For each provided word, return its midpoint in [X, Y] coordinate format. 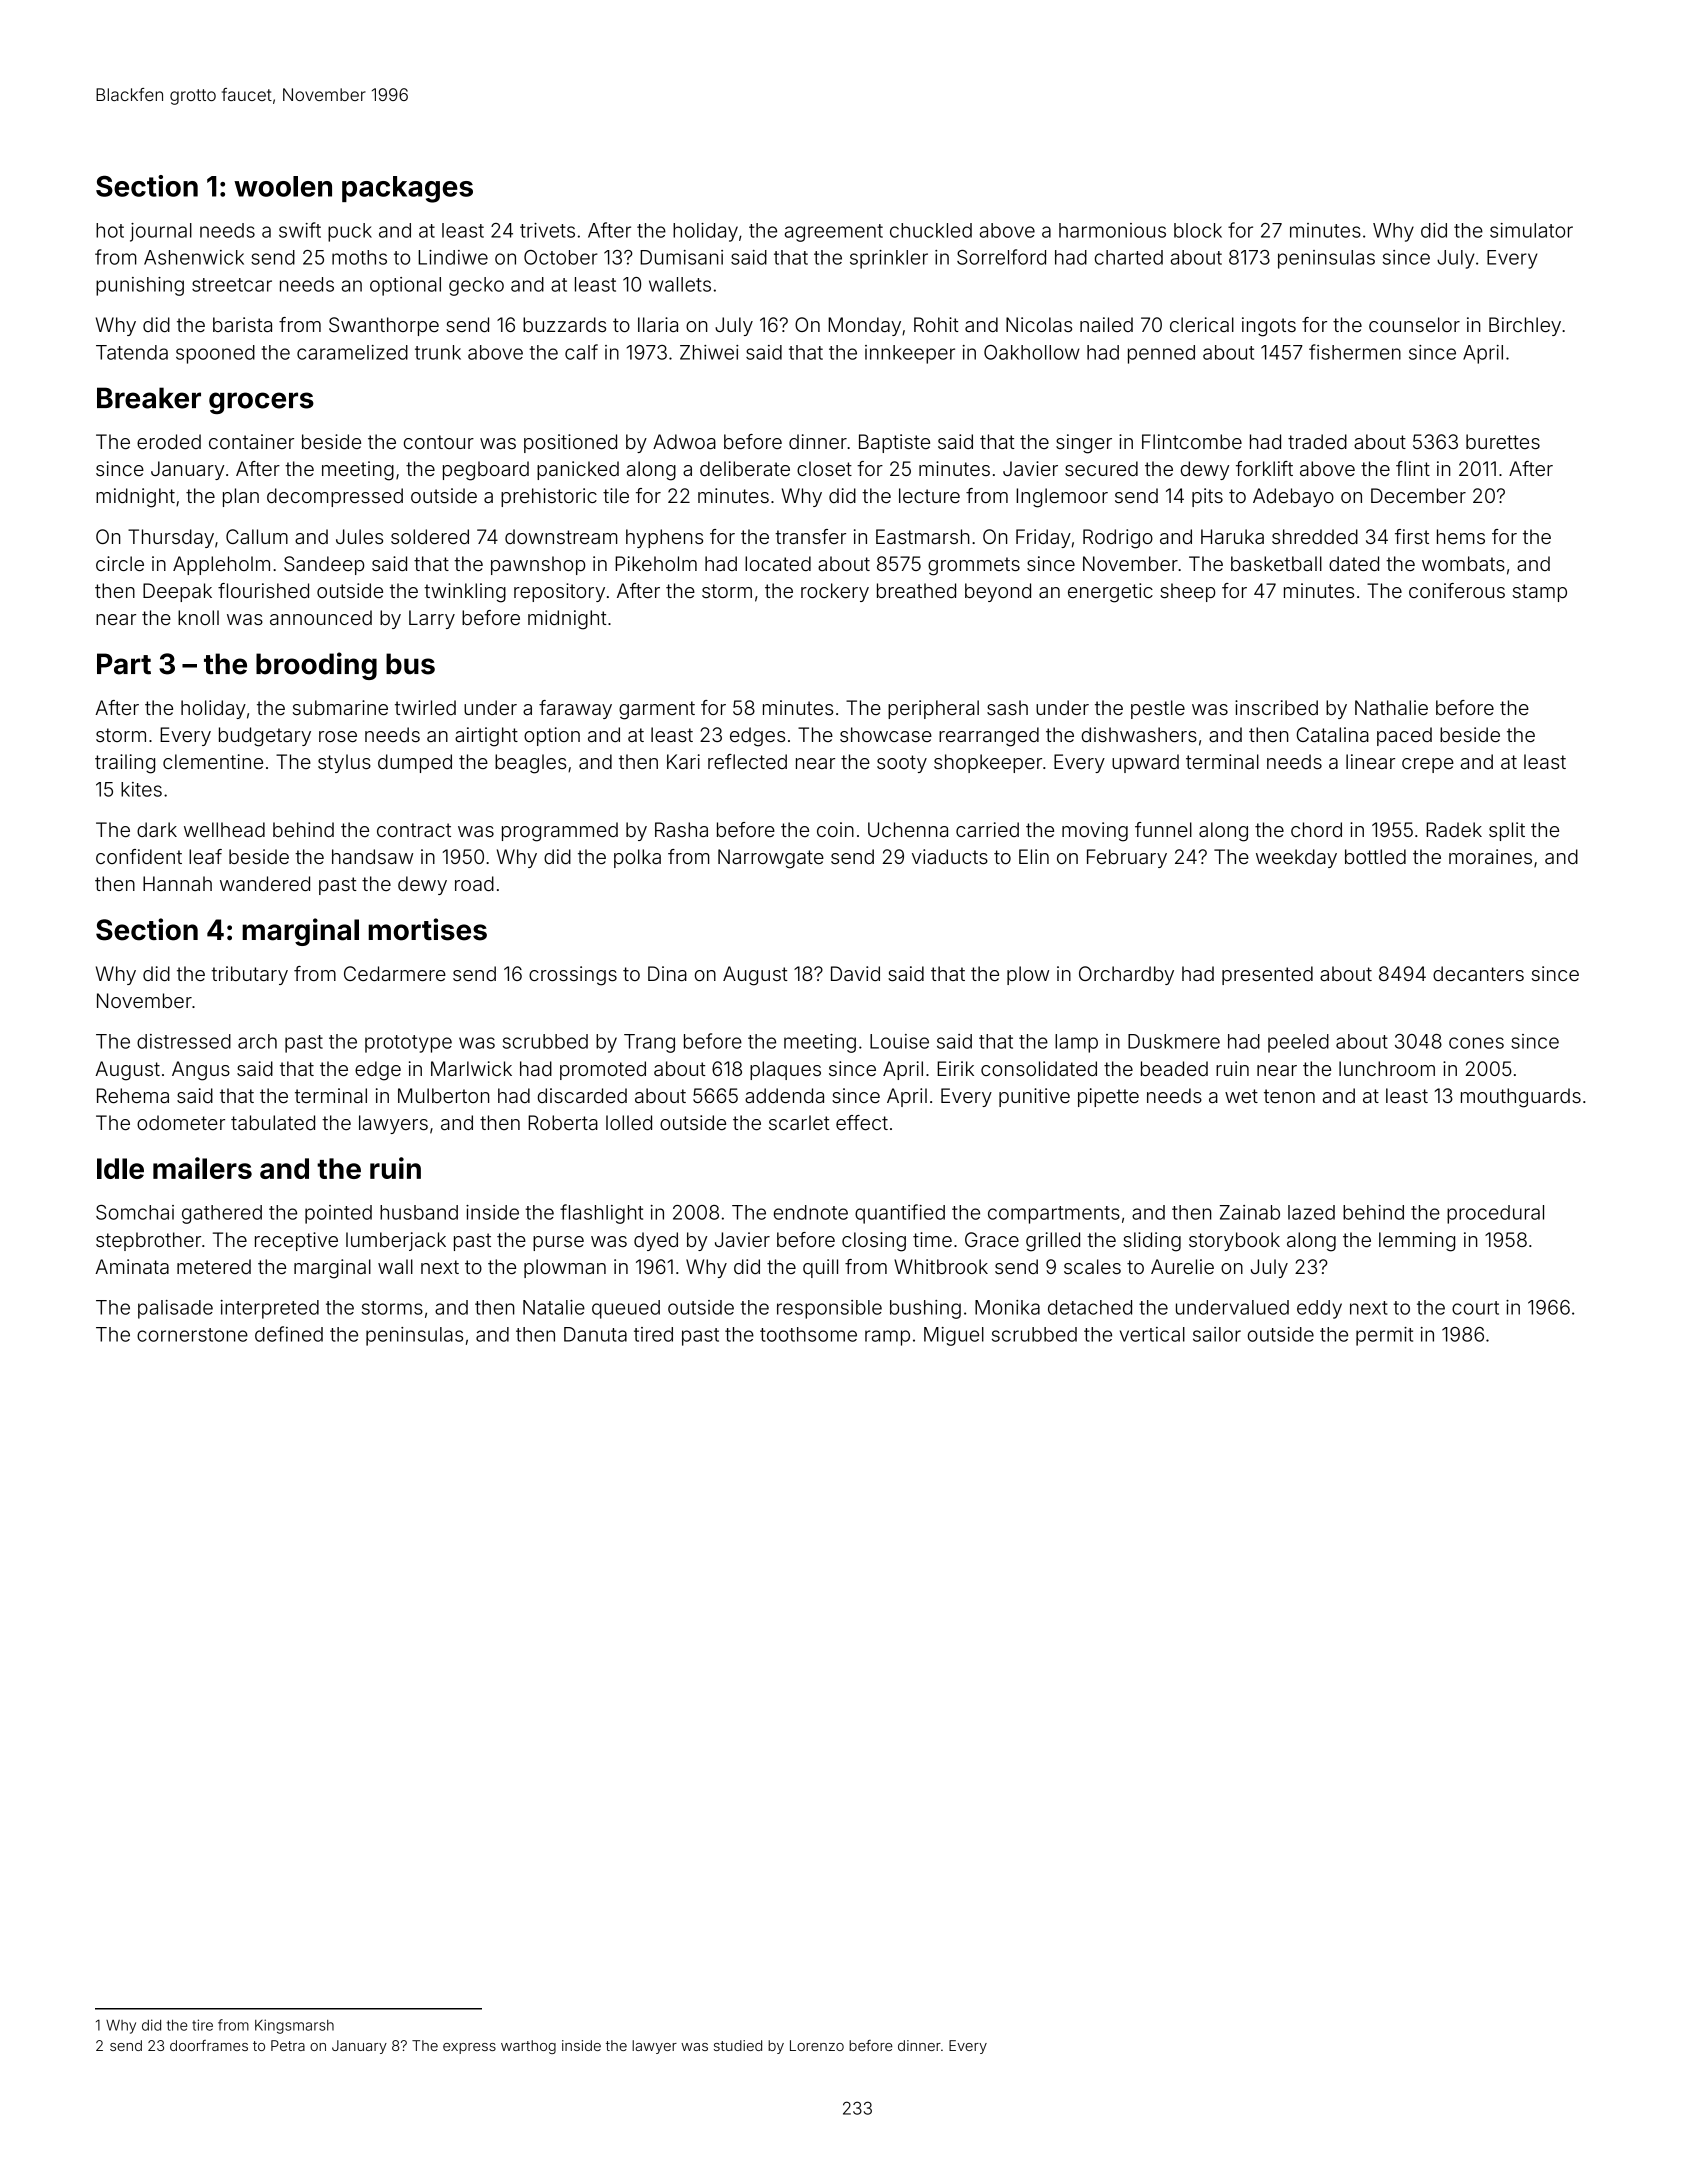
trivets [547, 230]
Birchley [1525, 326]
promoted [603, 1070]
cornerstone [192, 1335]
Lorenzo [817, 2045]
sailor [1217, 1334]
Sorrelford [1001, 257]
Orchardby [1126, 975]
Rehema [133, 1095]
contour [439, 442]
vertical [1152, 1334]
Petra [288, 2045]
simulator [1531, 230]
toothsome [808, 1334]
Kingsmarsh [294, 2026]
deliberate [745, 468]
